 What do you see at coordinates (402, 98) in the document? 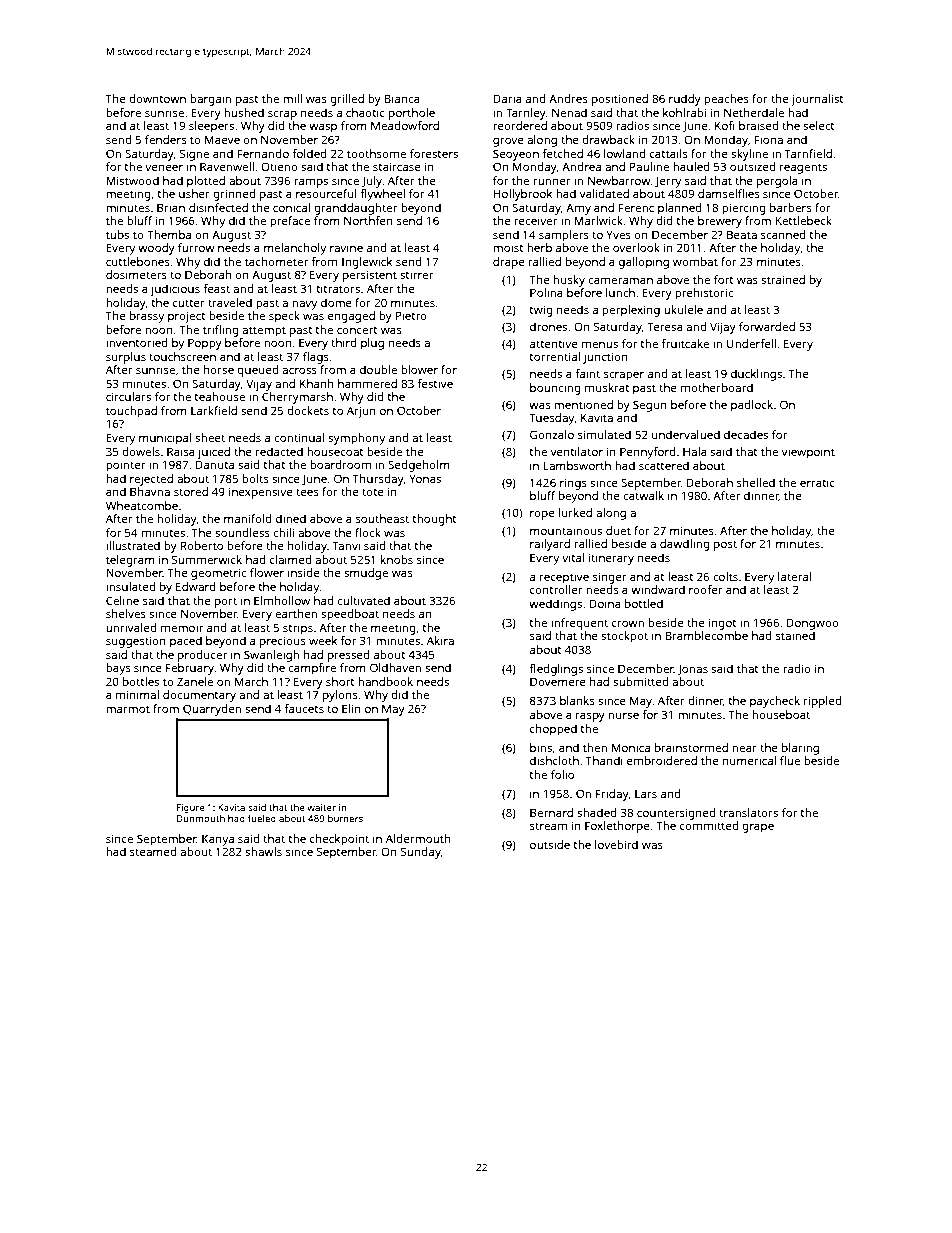
I see `Bianca` at bounding box center [402, 98].
